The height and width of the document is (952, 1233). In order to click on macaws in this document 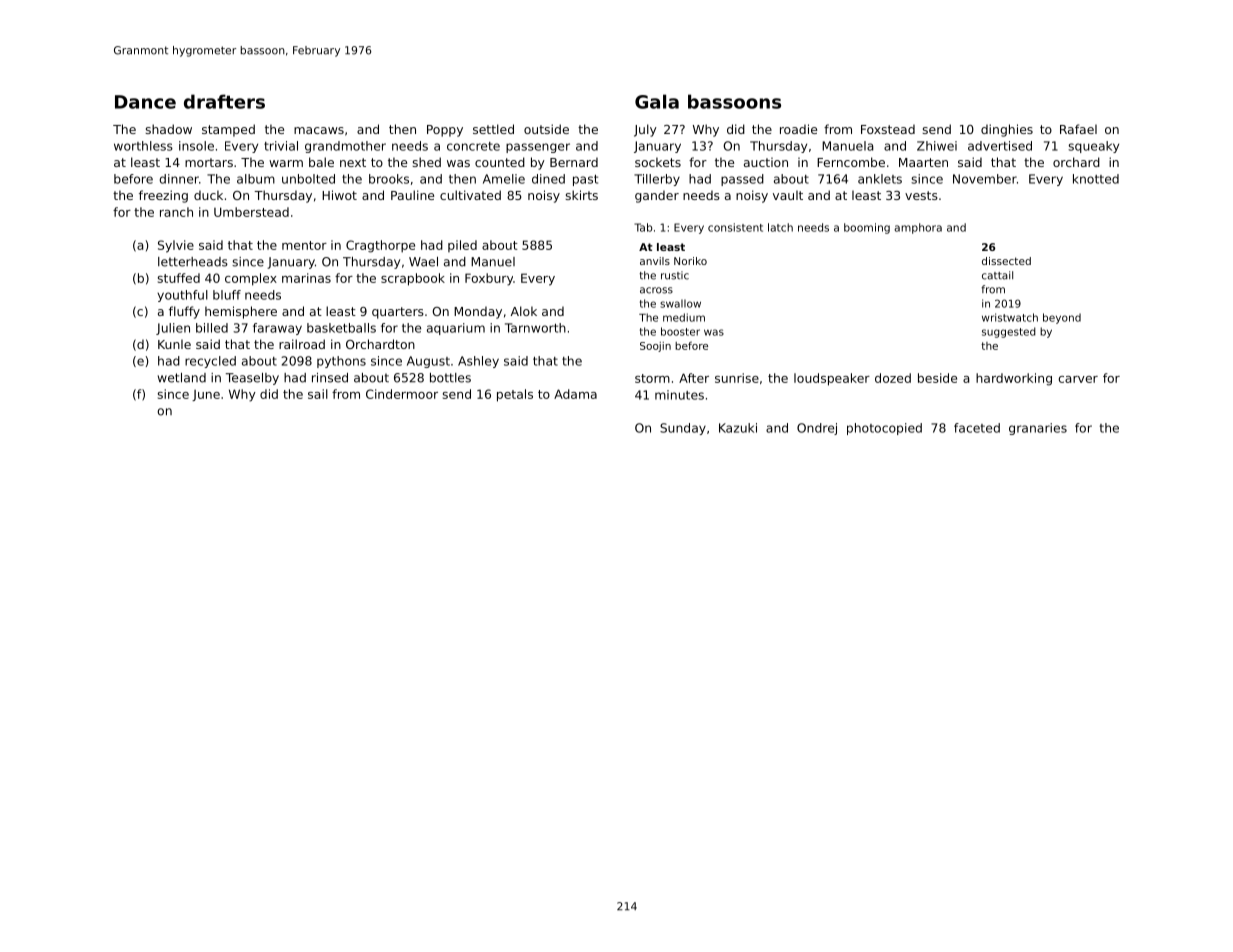, I will do `click(319, 130)`.
